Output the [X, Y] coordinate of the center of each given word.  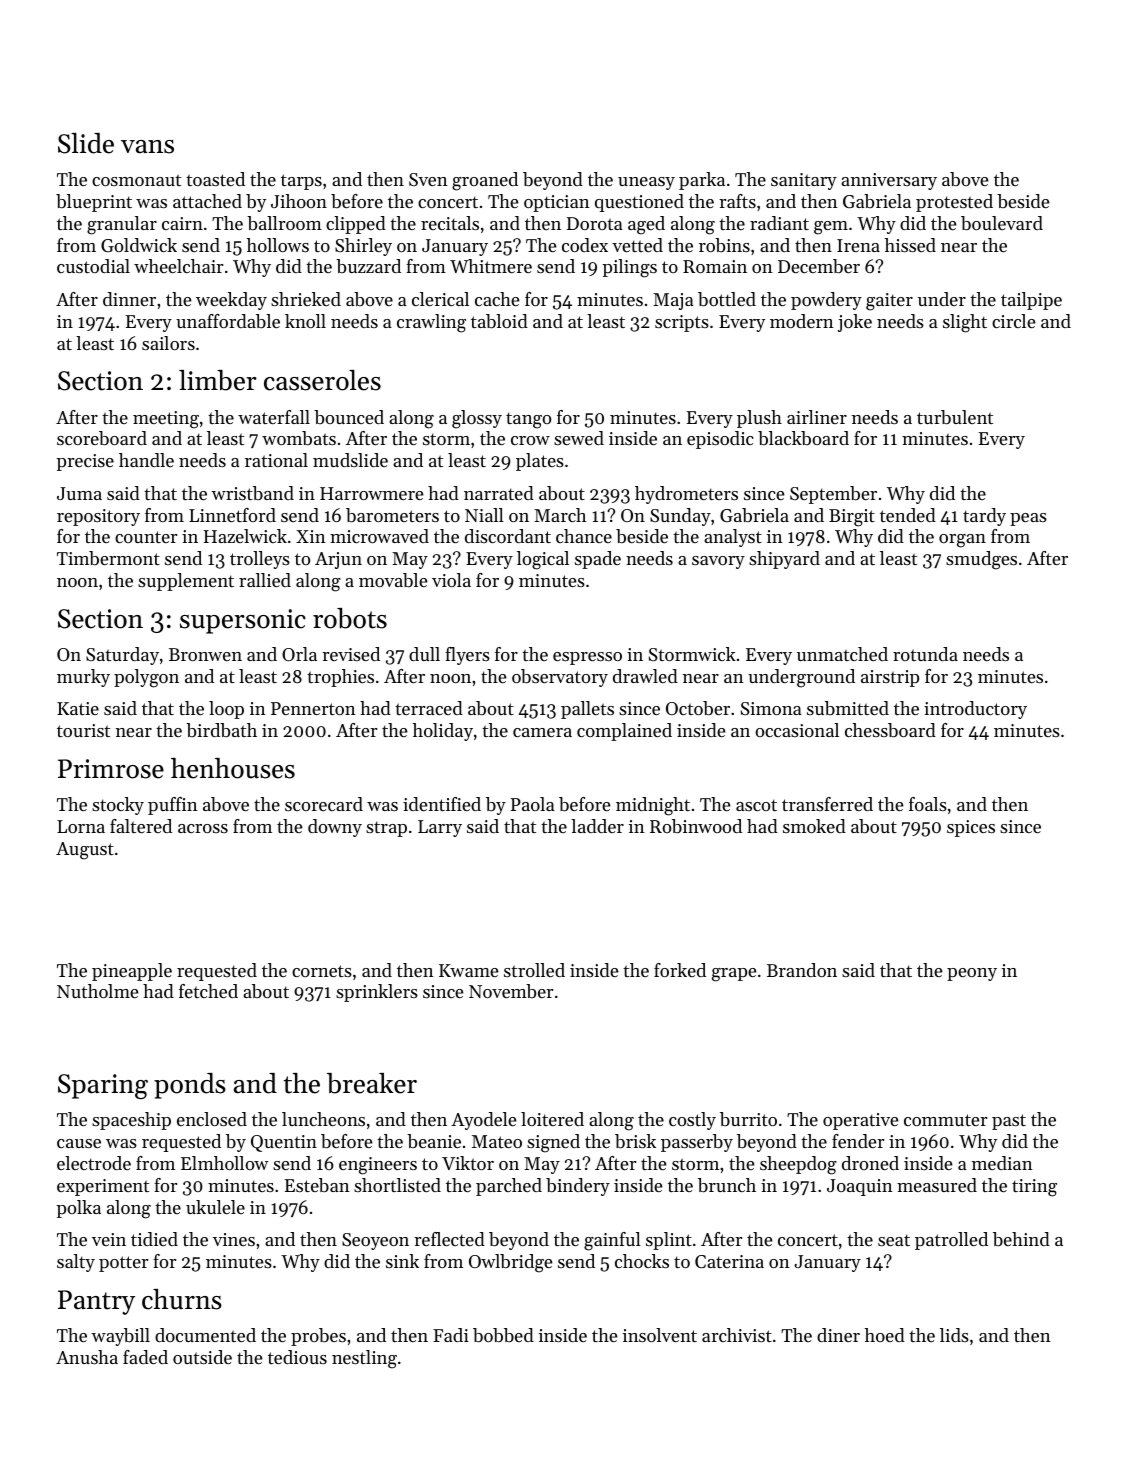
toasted [215, 179]
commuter [945, 1120]
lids [954, 1335]
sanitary [804, 181]
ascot [756, 805]
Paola [533, 804]
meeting [166, 420]
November [511, 991]
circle [1014, 321]
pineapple [132, 972]
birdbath [221, 730]
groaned [485, 181]
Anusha [87, 1357]
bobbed [503, 1335]
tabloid [499, 321]
